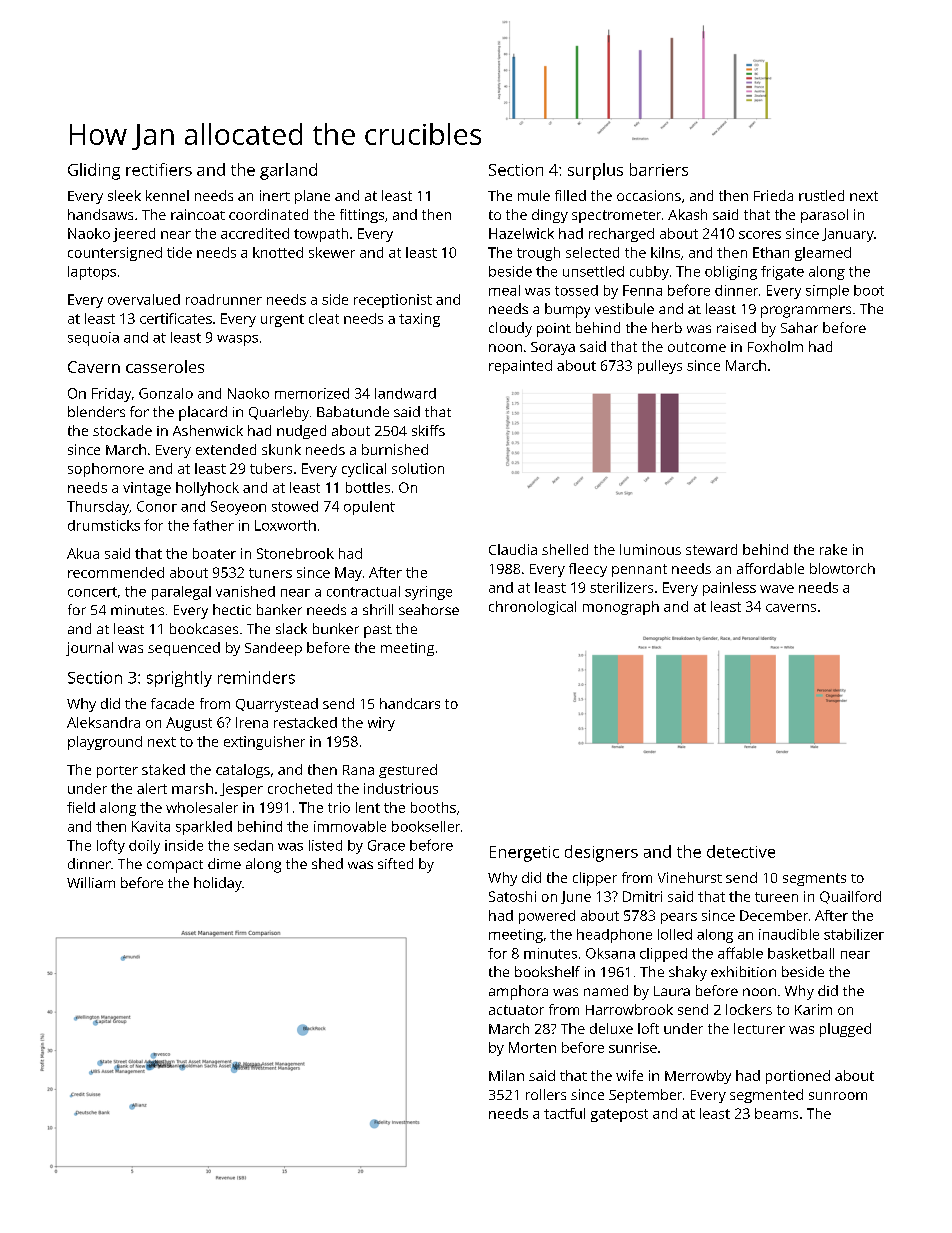  I want to click on tactful, so click(564, 1113).
